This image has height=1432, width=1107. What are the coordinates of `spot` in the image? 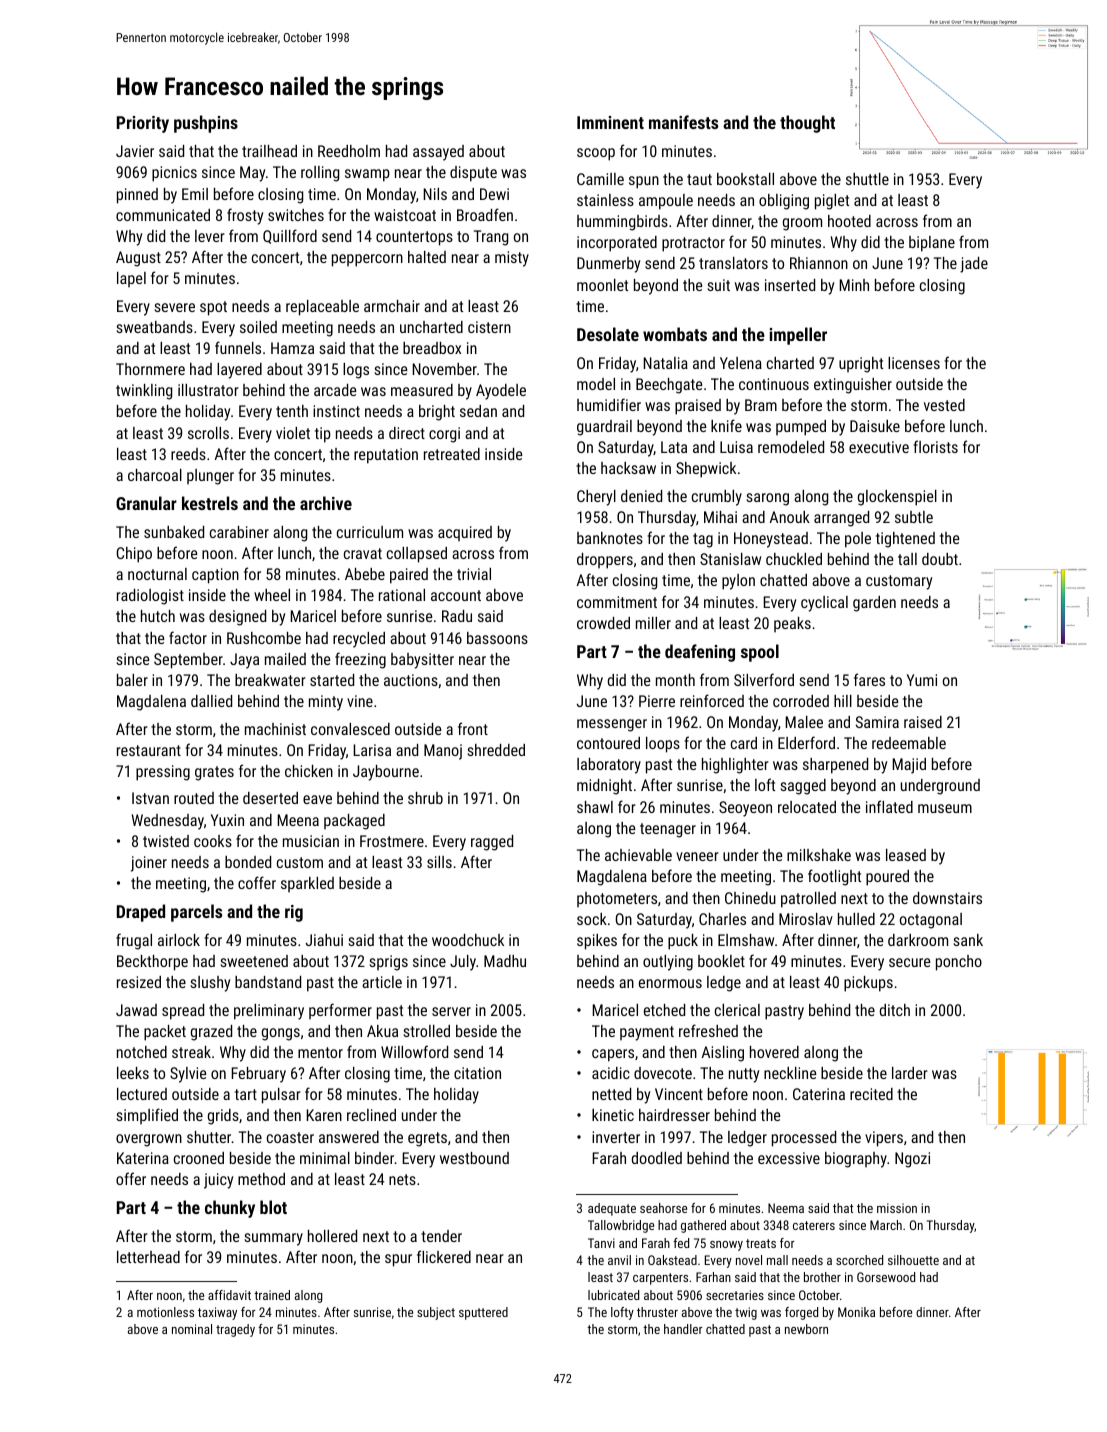 It's located at (213, 308).
